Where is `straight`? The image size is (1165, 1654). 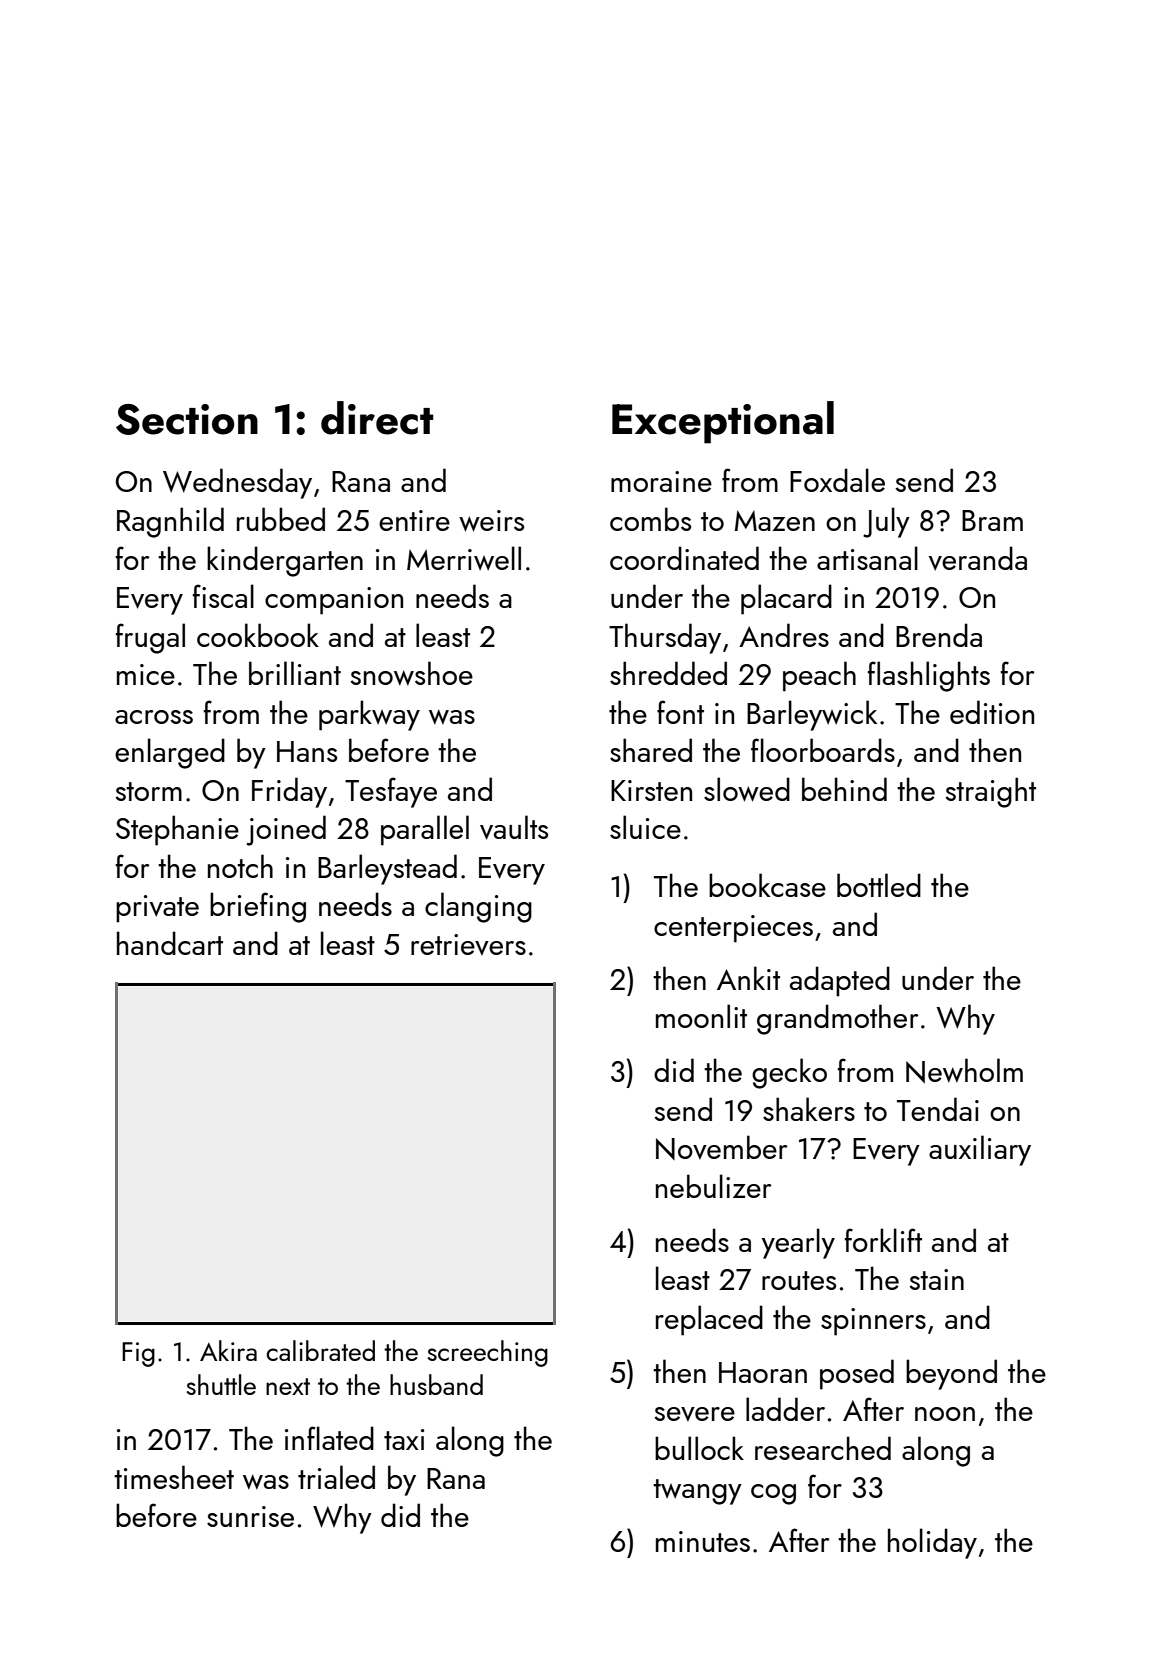 straight is located at coordinates (990, 792).
